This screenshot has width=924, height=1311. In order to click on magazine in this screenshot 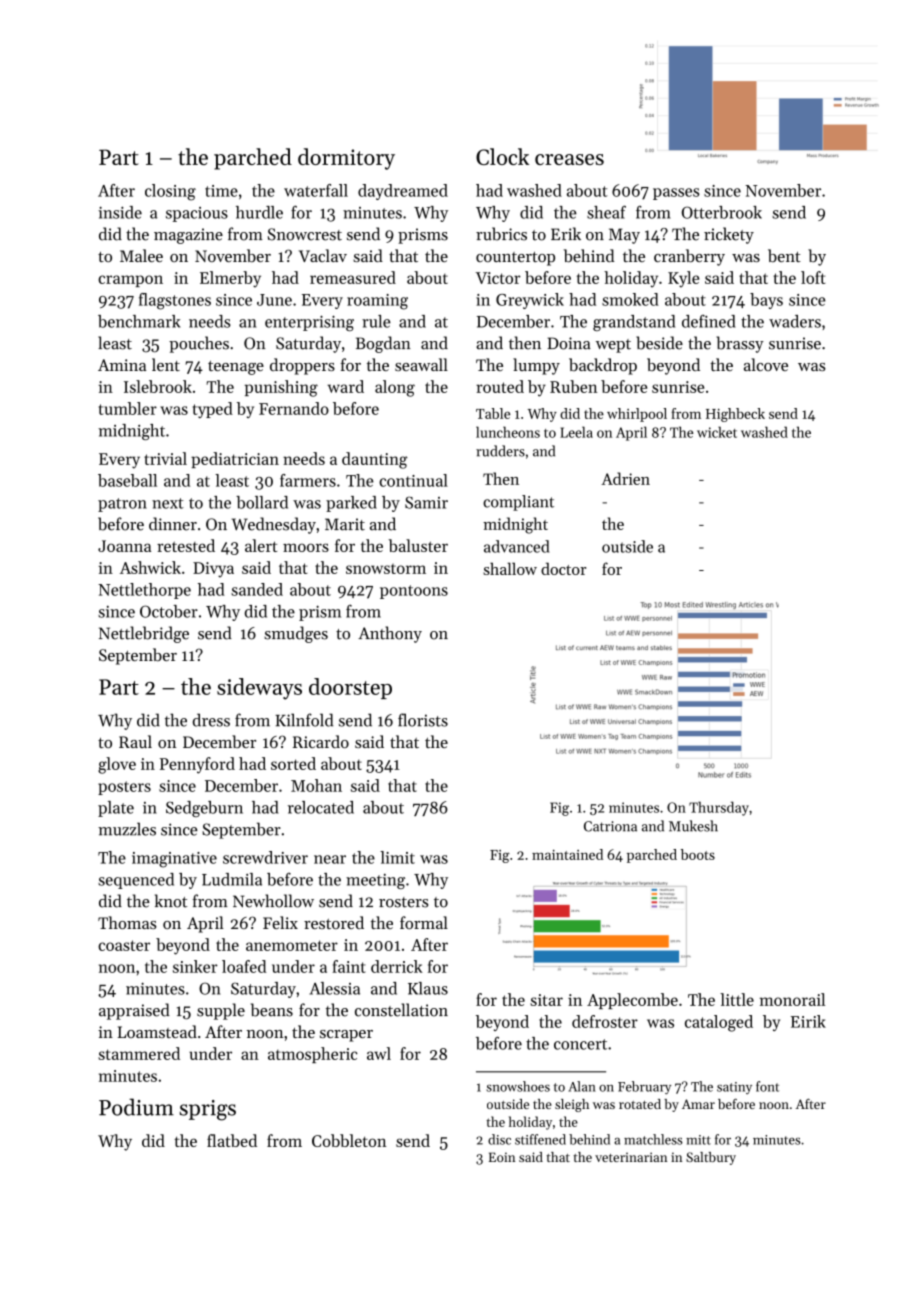, I will do `click(188, 236)`.
